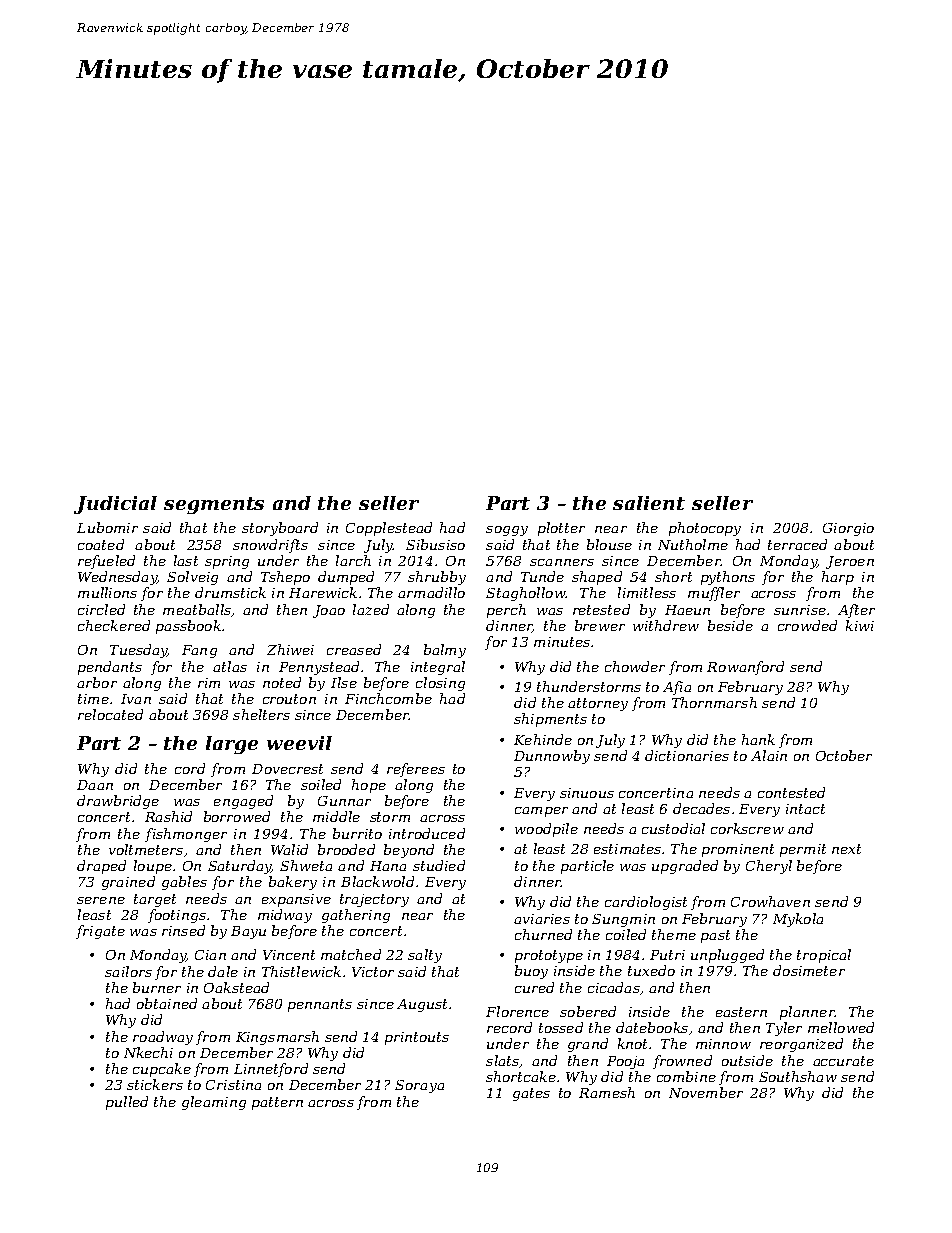  Describe the element at coordinates (155, 1084) in the screenshot. I see `stickers` at that location.
